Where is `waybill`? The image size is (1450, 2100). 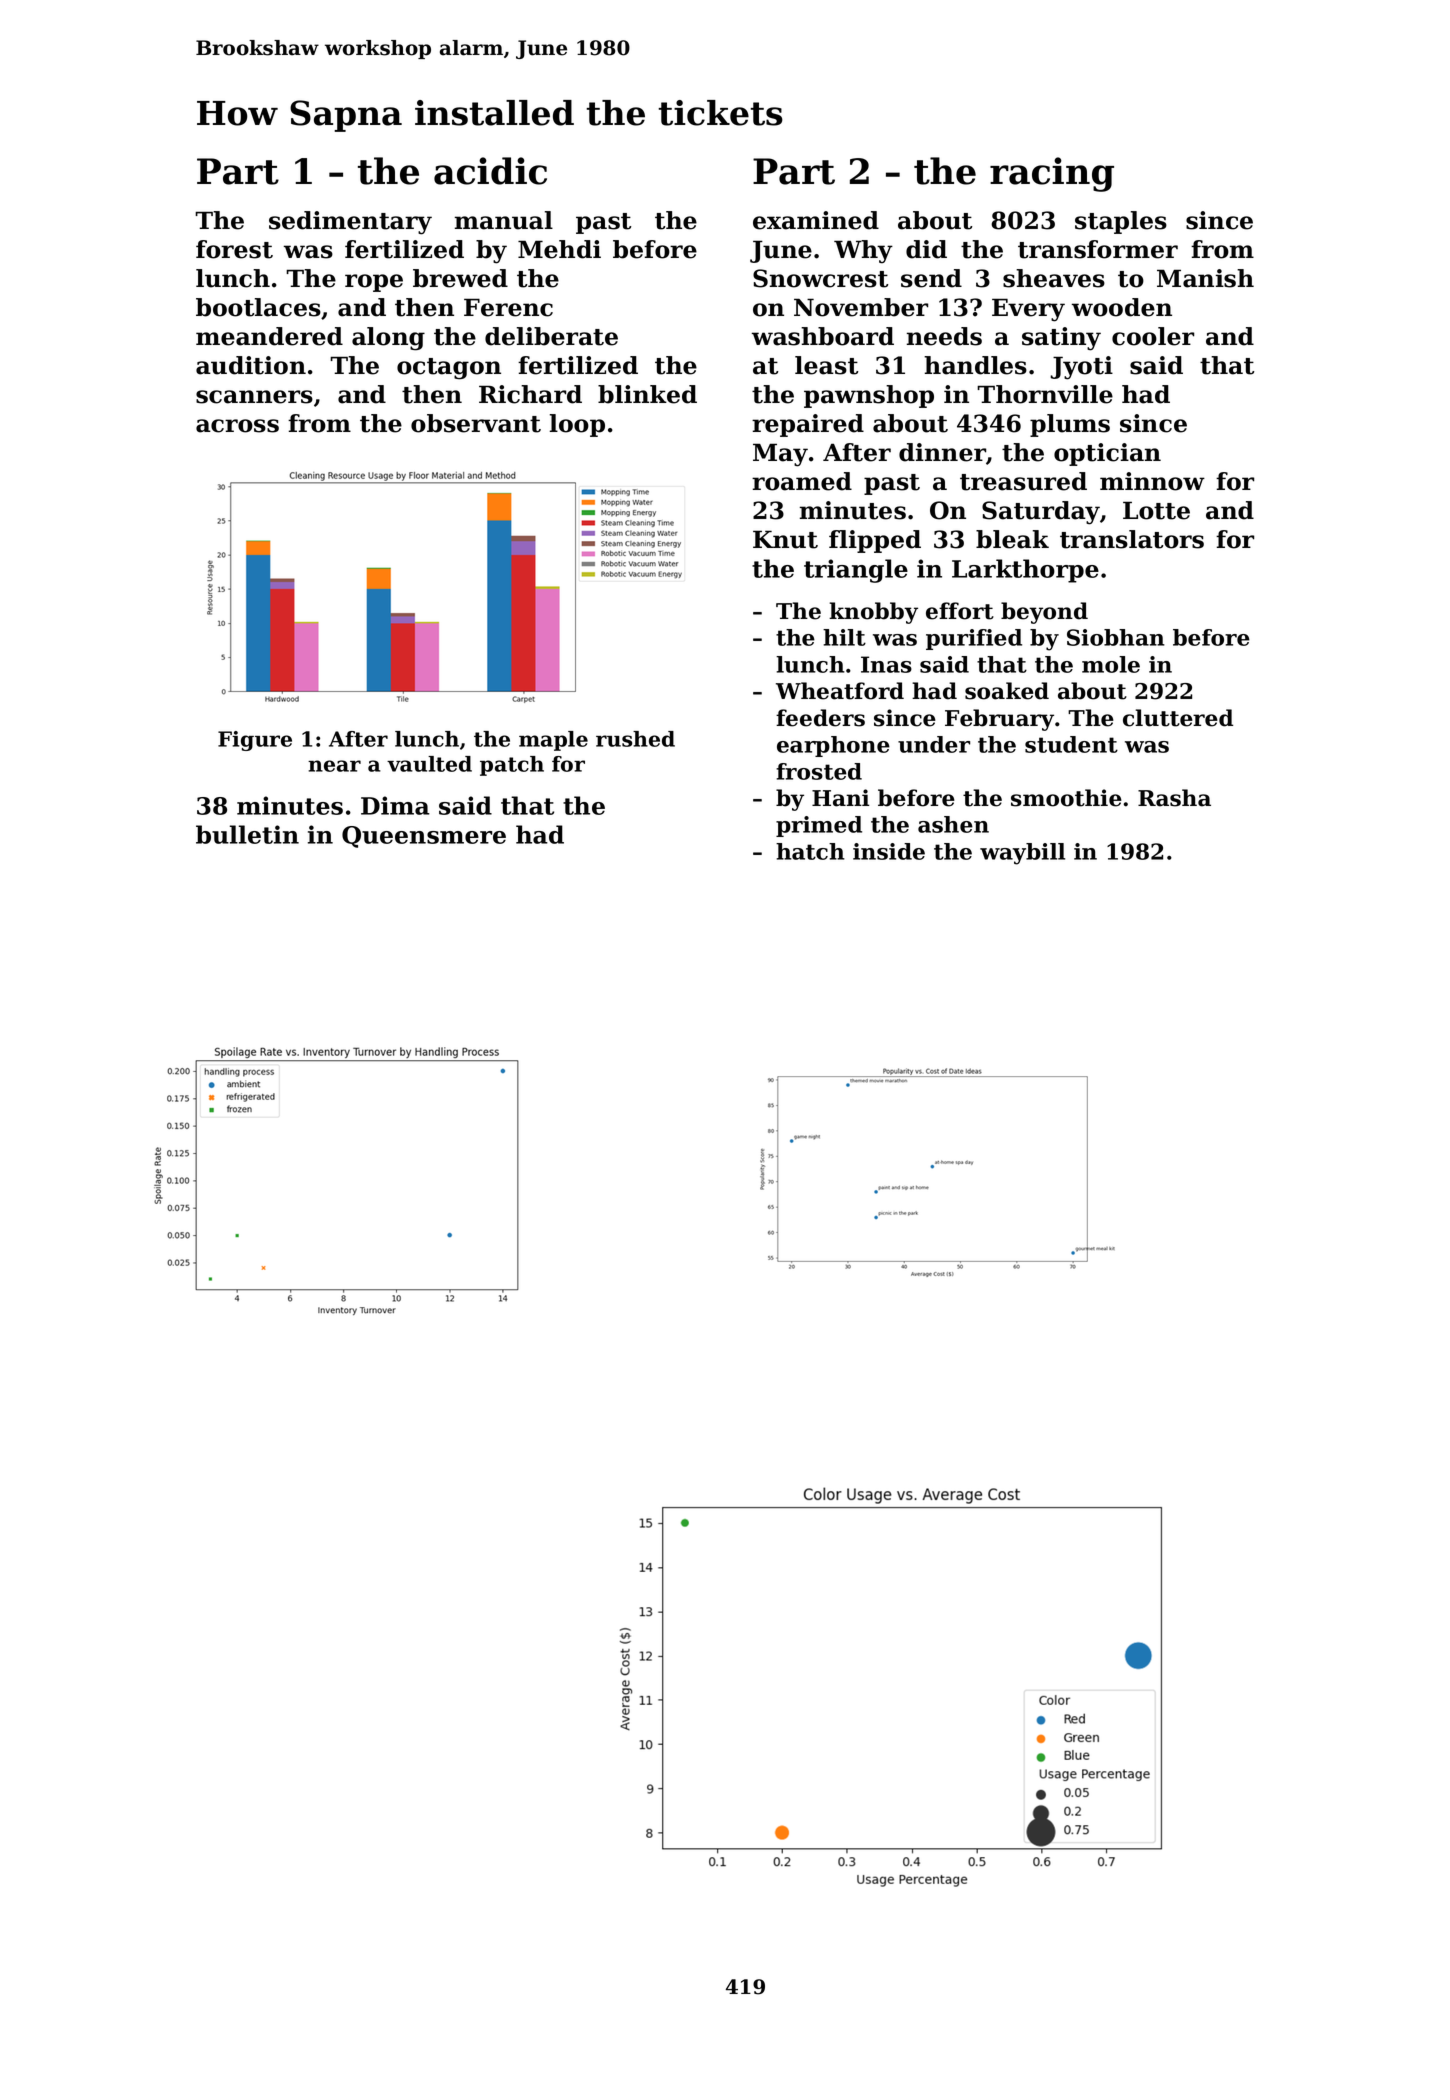 waybill is located at coordinates (1022, 854).
